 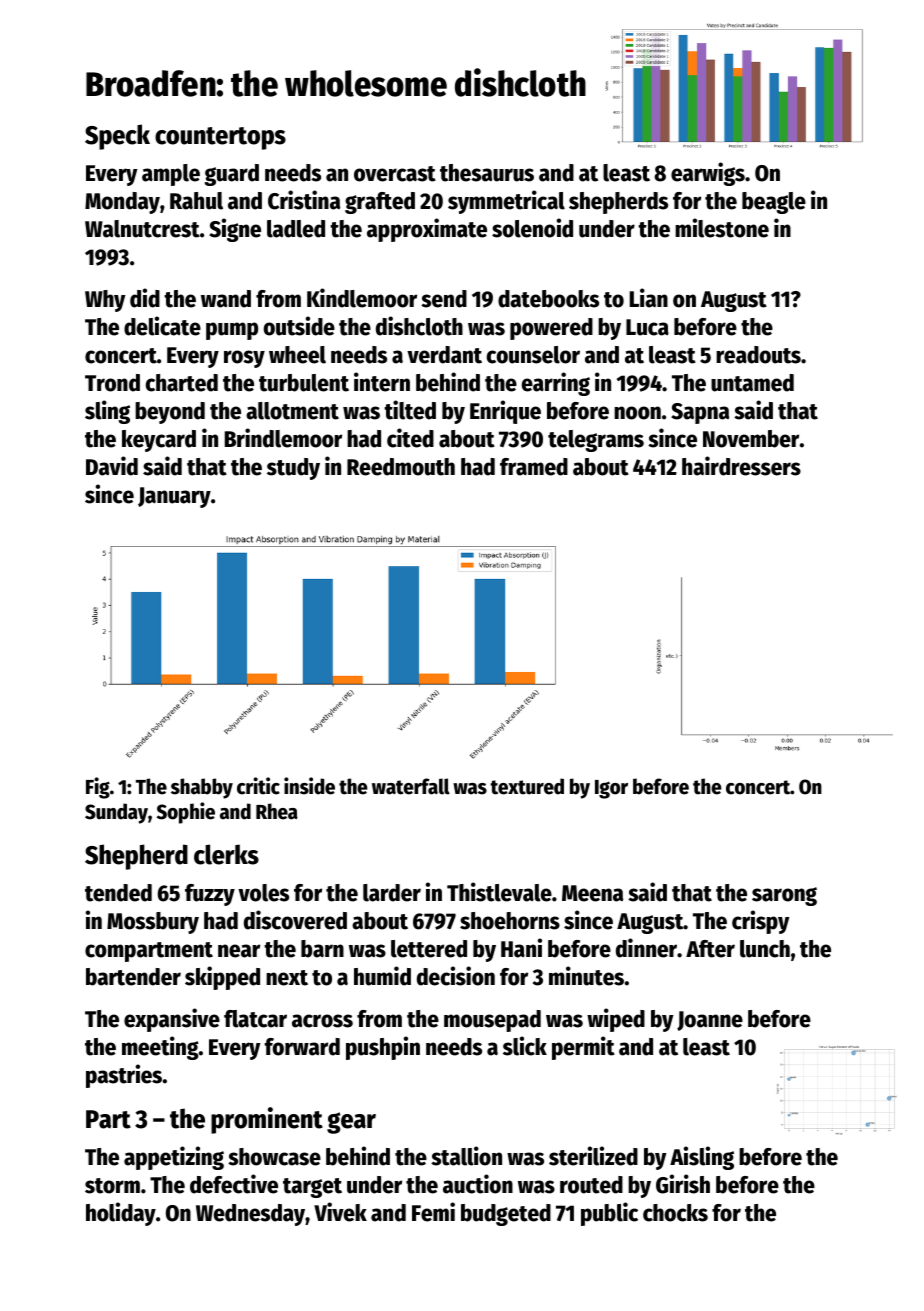 I want to click on beagle, so click(x=774, y=203).
